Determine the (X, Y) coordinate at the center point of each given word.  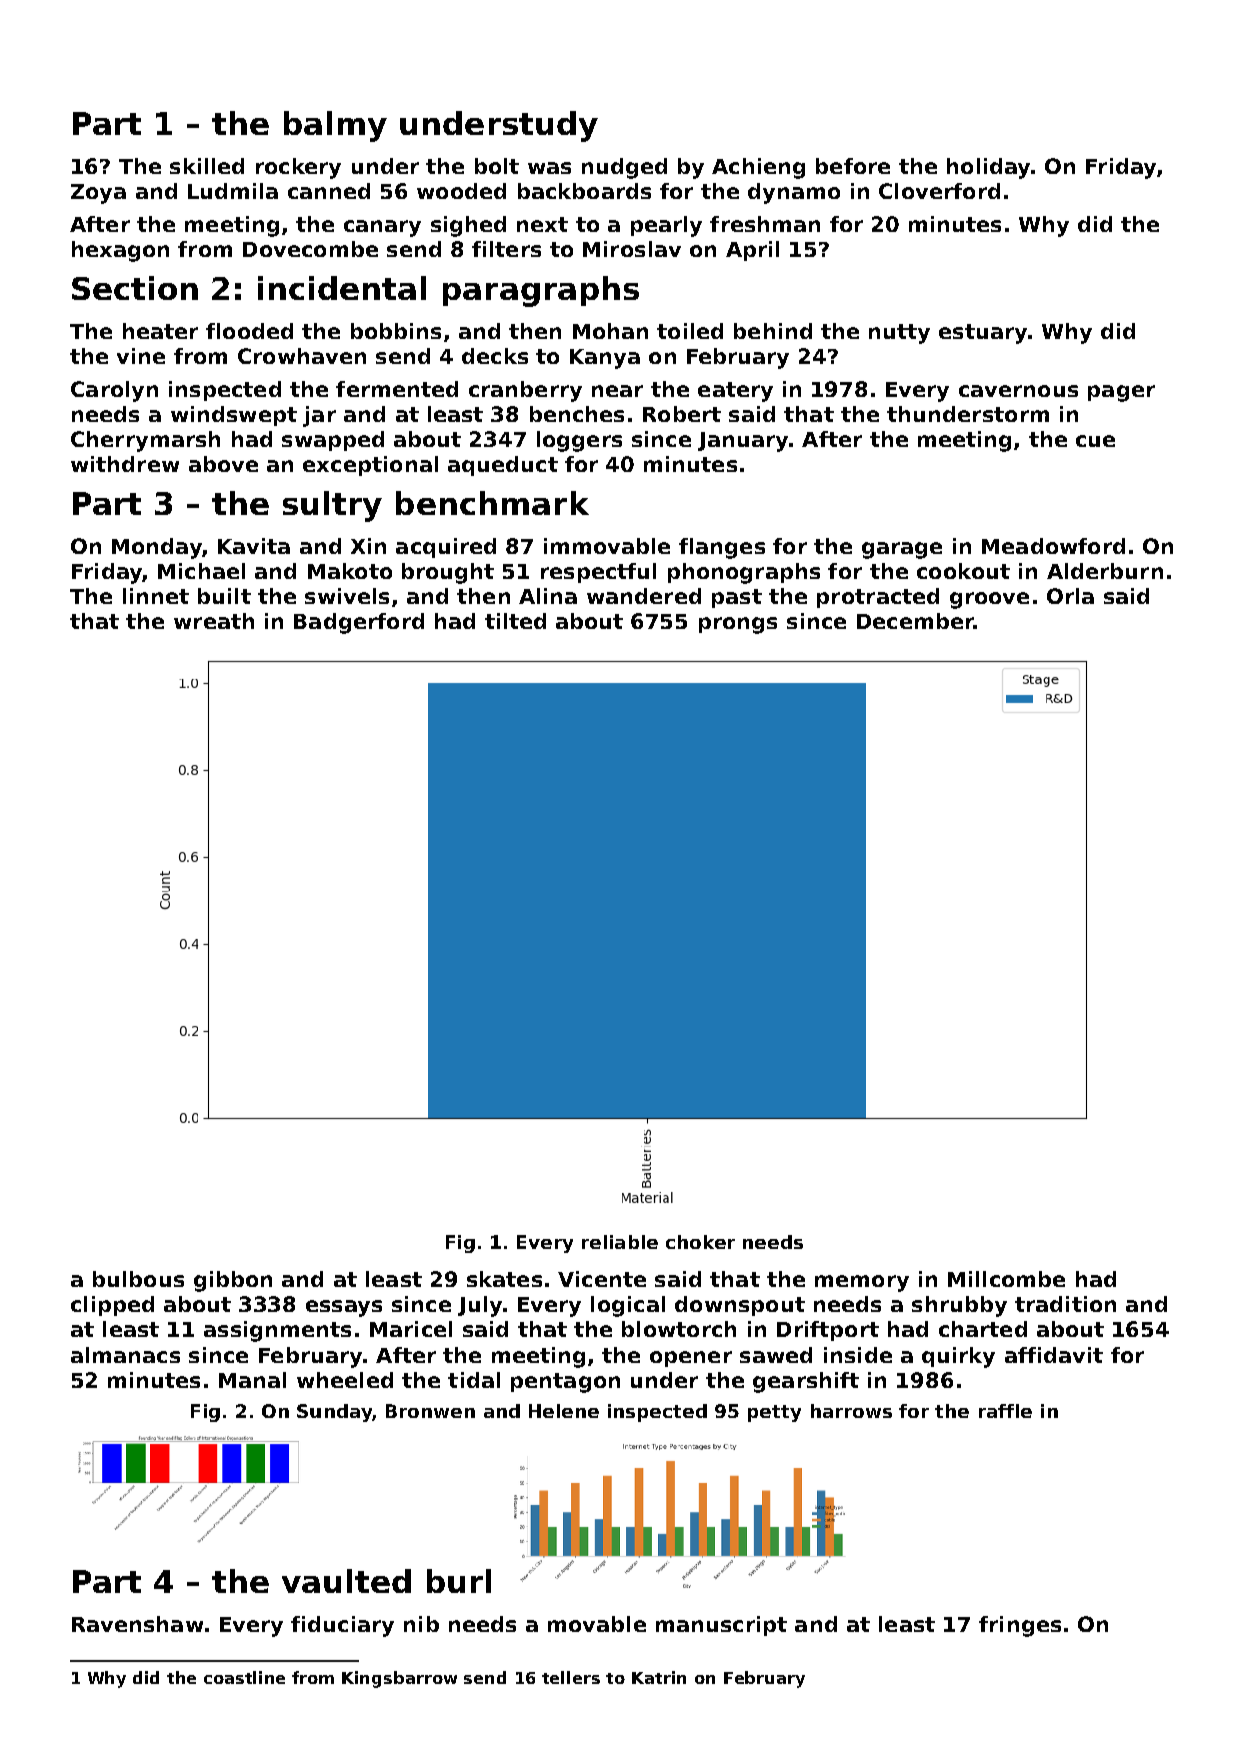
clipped (112, 1306)
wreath (214, 621)
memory (862, 1283)
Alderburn (1105, 571)
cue (1095, 441)
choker (700, 1242)
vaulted (346, 1581)
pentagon (565, 1383)
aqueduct (503, 466)
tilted (515, 621)
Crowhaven (302, 356)
